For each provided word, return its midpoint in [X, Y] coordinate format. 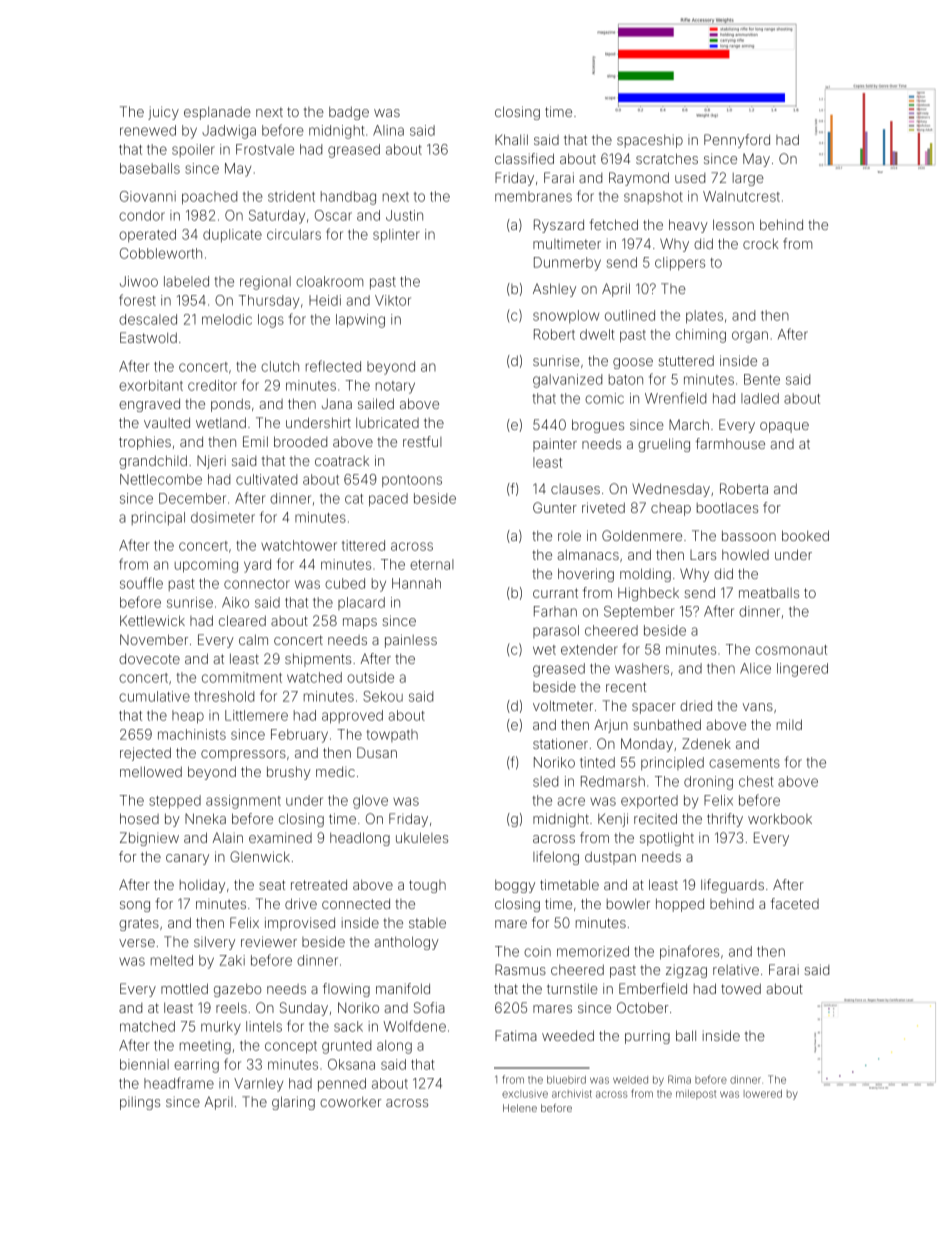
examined [280, 837]
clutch [280, 366]
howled [745, 554]
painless [411, 641]
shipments [318, 660]
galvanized [567, 381]
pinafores [689, 952]
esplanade [217, 113]
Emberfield [653, 988]
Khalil [511, 139]
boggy [515, 886]
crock [760, 243]
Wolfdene [414, 1026]
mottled [184, 988]
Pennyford [737, 141]
